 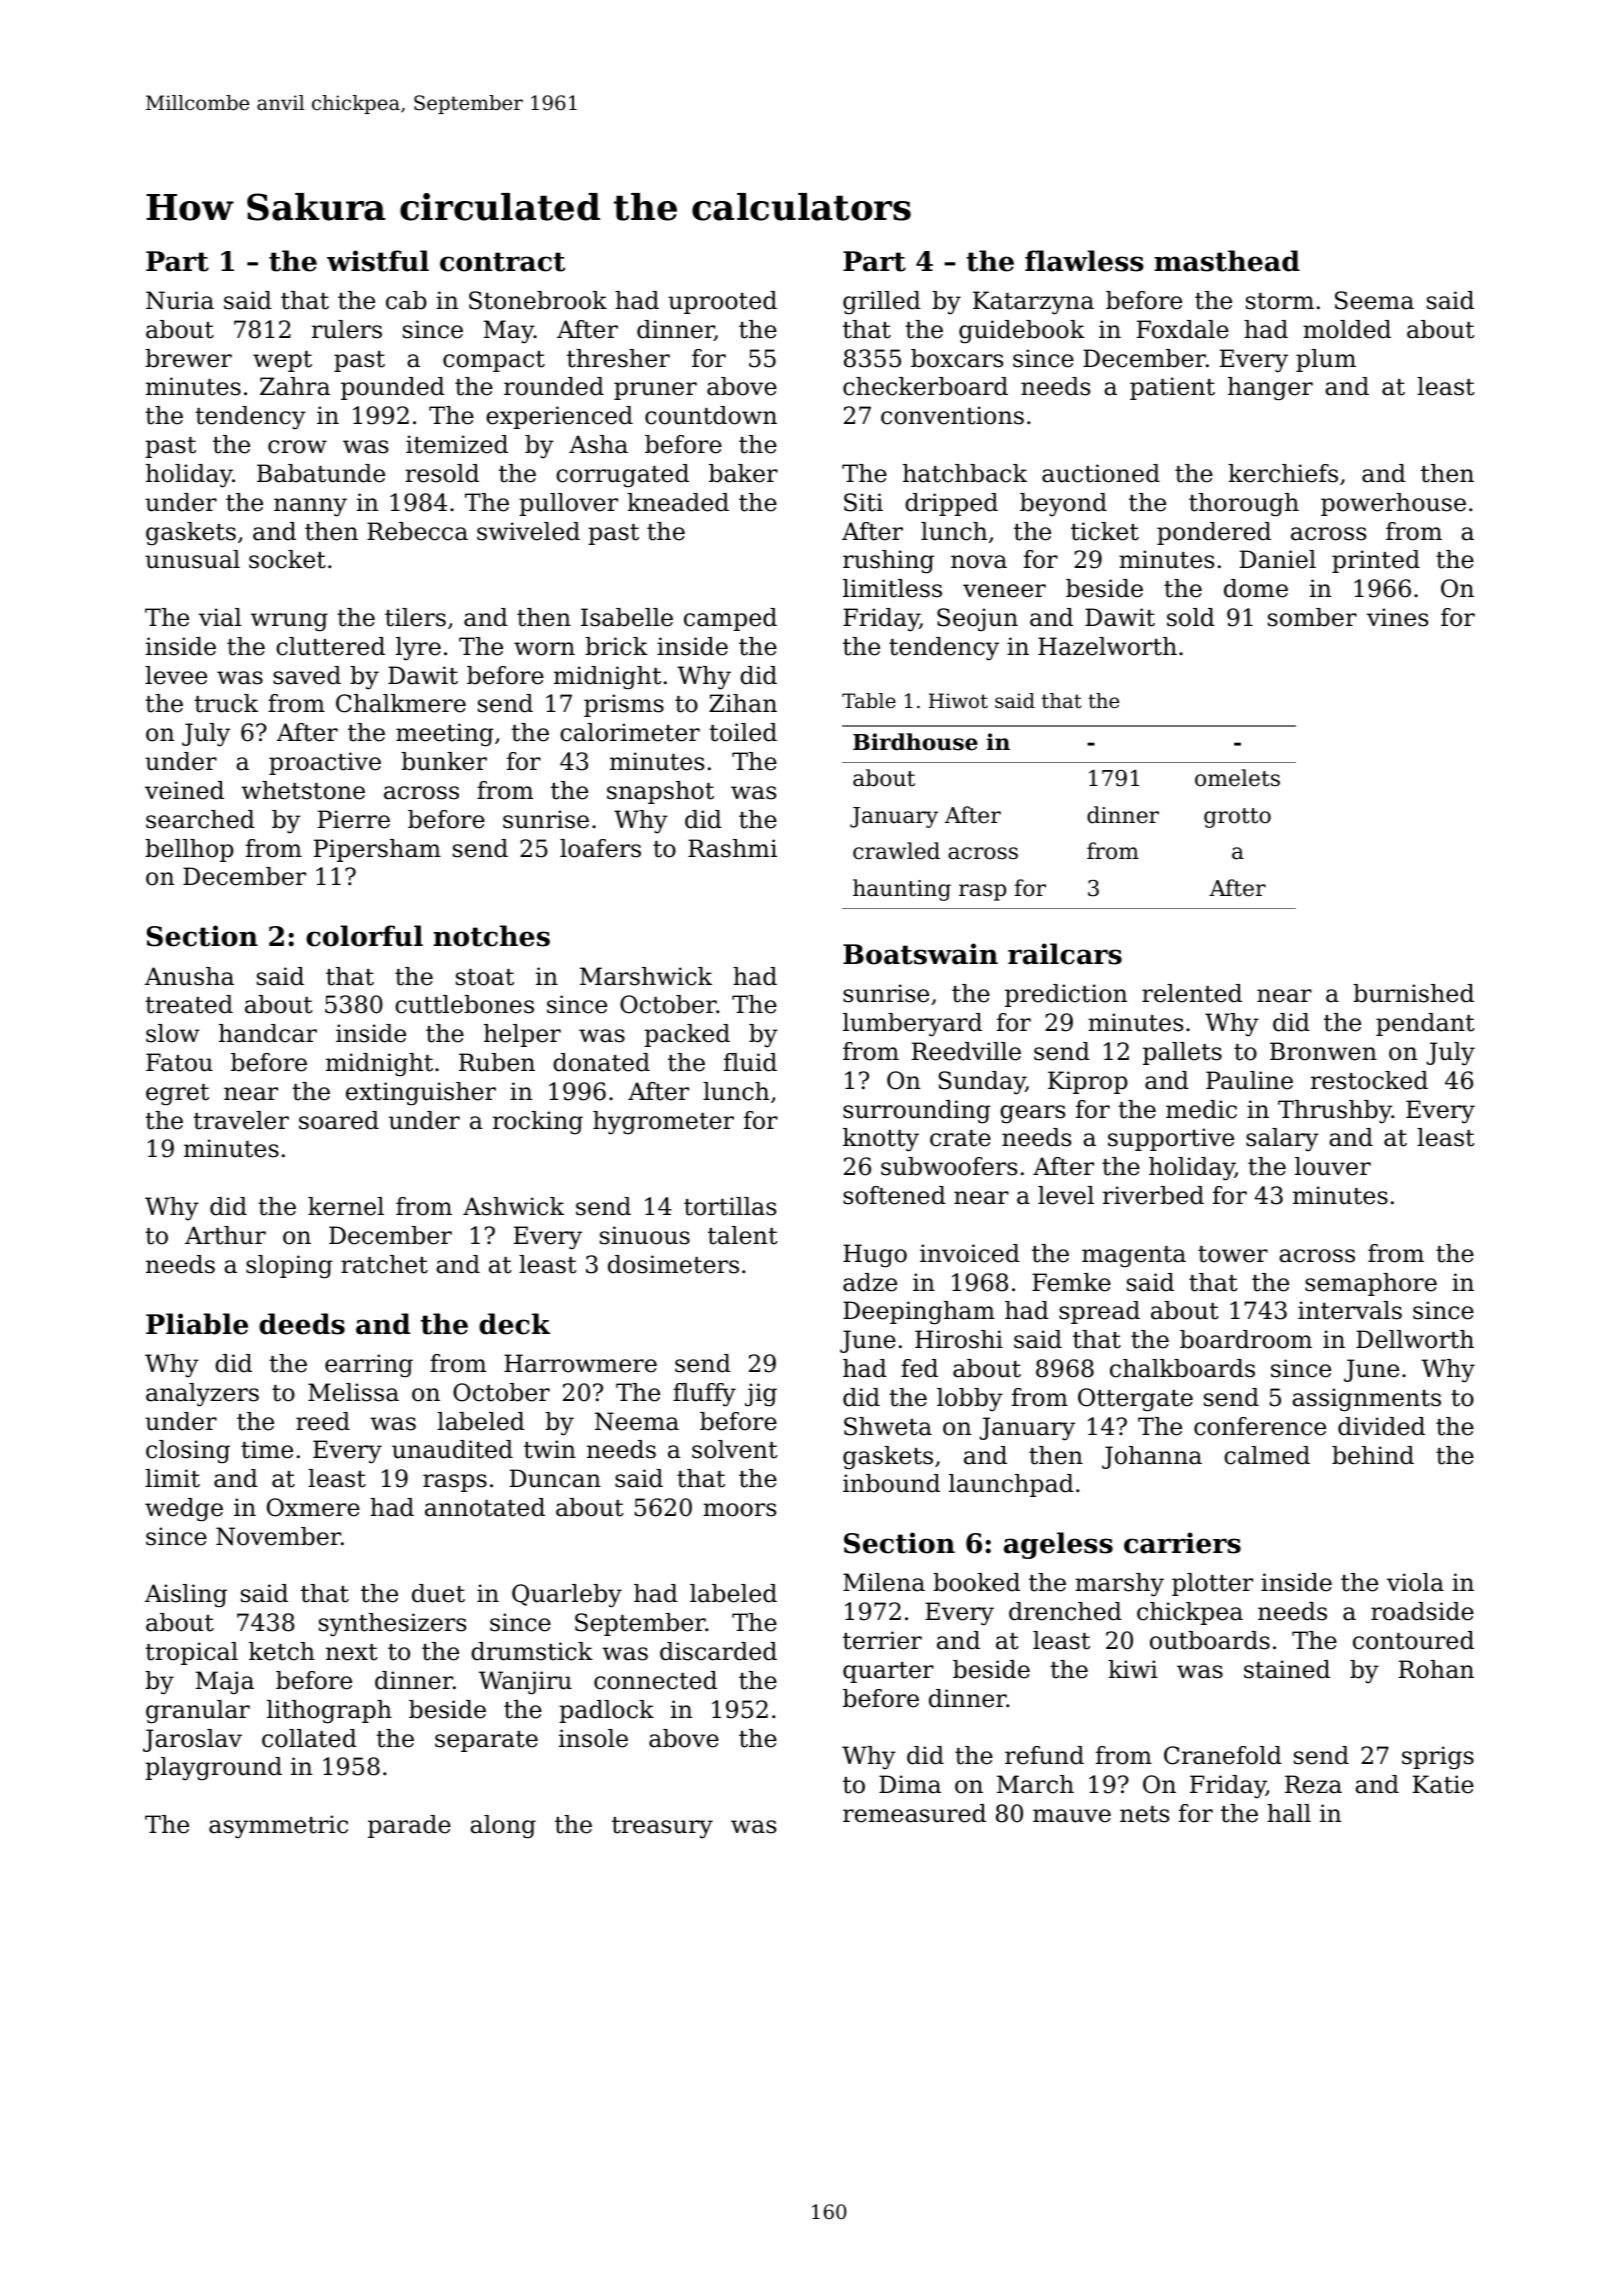 I want to click on pendant, so click(x=1425, y=1024).
